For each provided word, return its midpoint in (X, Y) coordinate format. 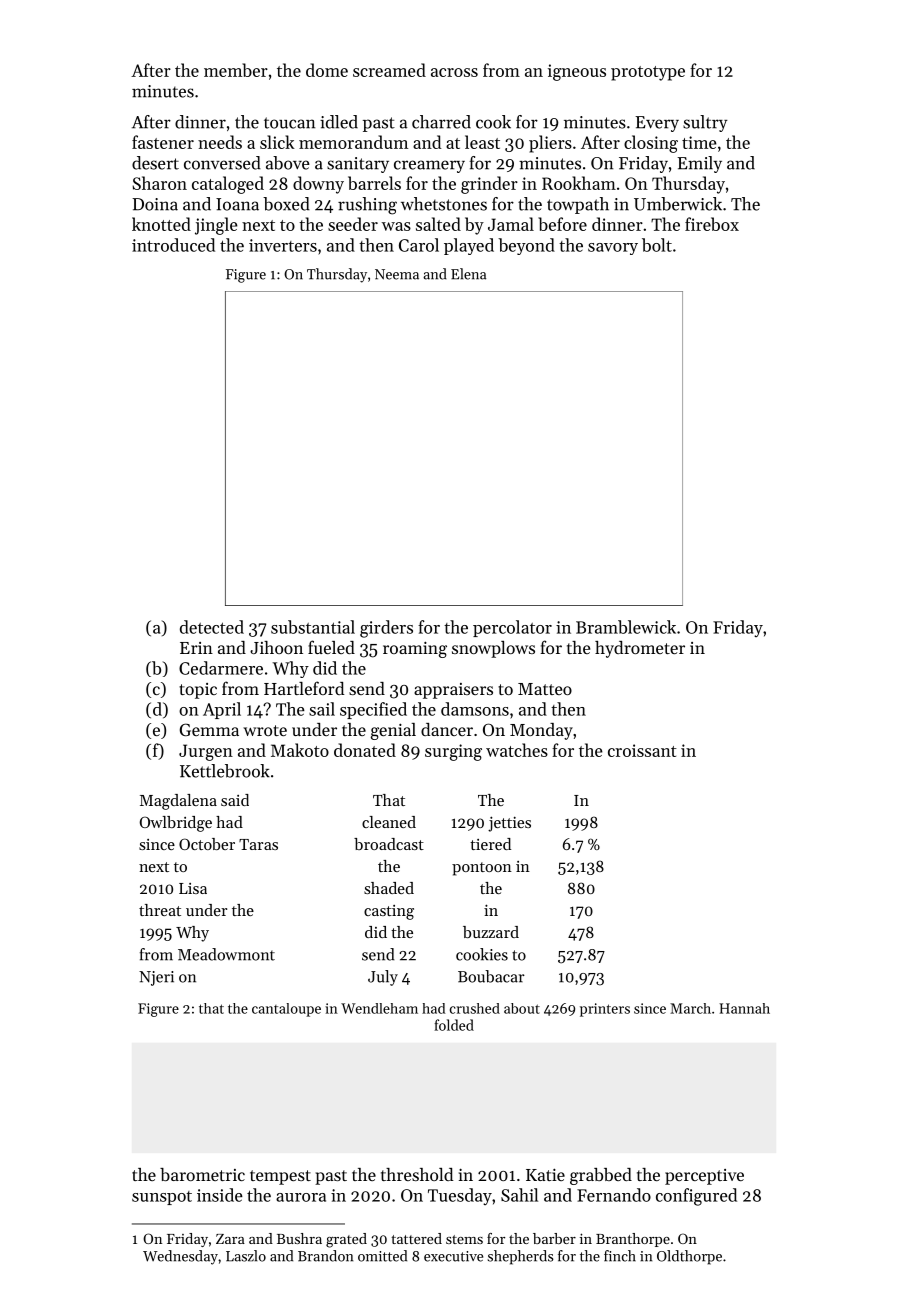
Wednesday (180, 1257)
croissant (642, 750)
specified (373, 710)
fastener (163, 142)
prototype (648, 73)
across (454, 72)
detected (212, 627)
